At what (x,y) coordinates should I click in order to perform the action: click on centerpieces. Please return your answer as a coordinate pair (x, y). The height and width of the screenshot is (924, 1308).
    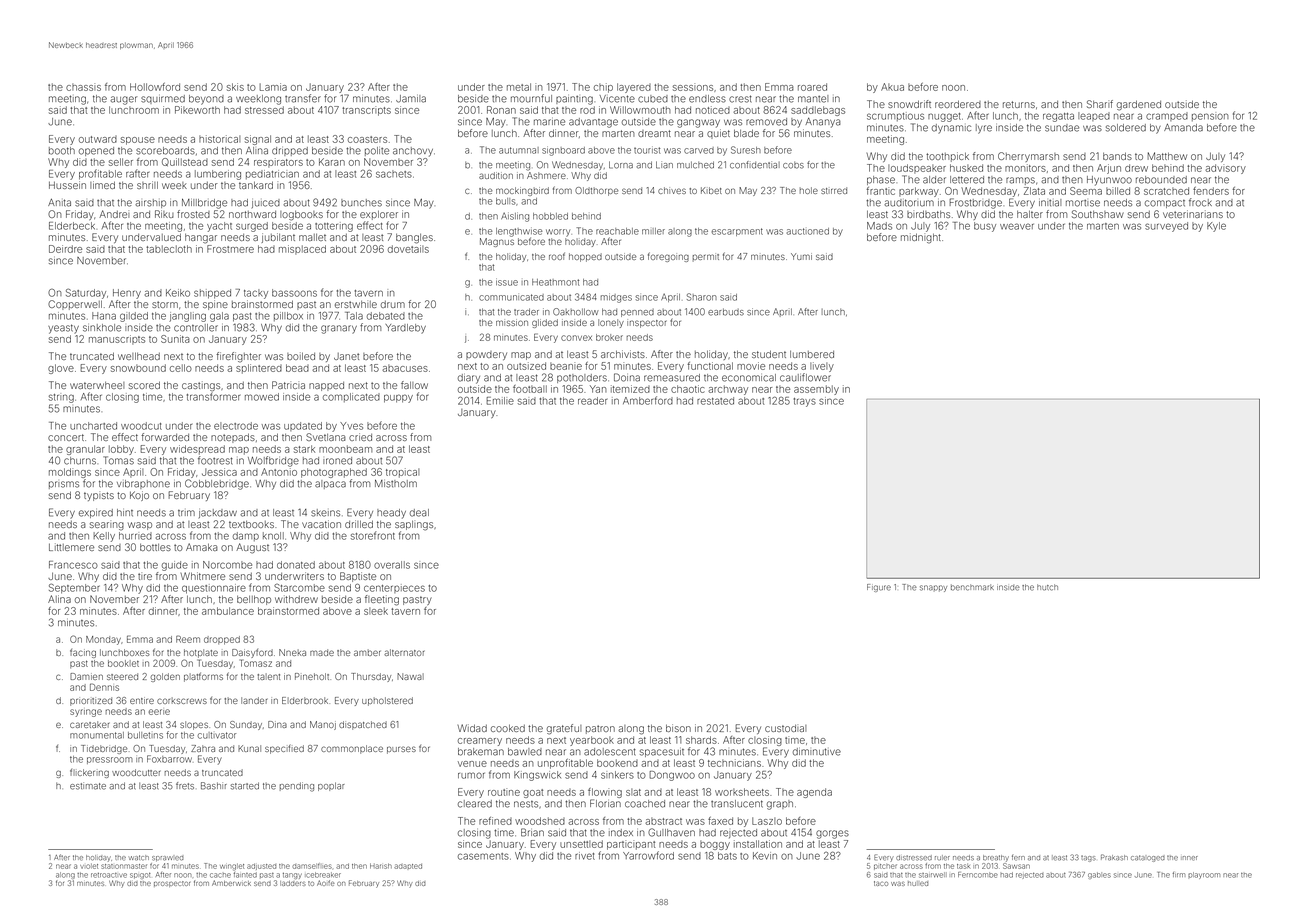
    Looking at the image, I should click on (394, 588).
